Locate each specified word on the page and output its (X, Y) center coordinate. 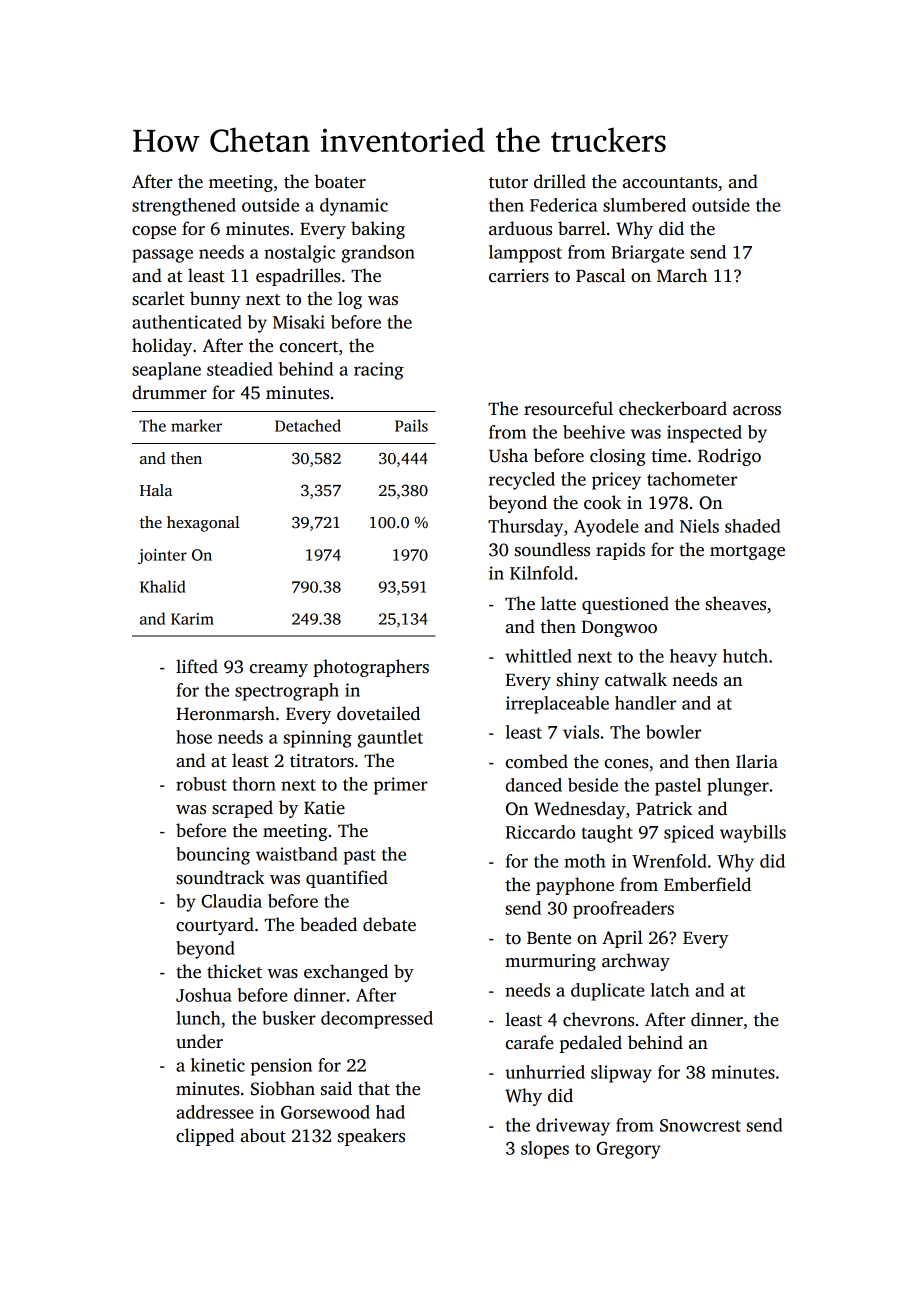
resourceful (568, 408)
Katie (324, 808)
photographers (371, 668)
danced (534, 785)
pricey (616, 481)
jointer (162, 556)
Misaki (299, 322)
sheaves (736, 603)
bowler (673, 732)
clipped (205, 1137)
